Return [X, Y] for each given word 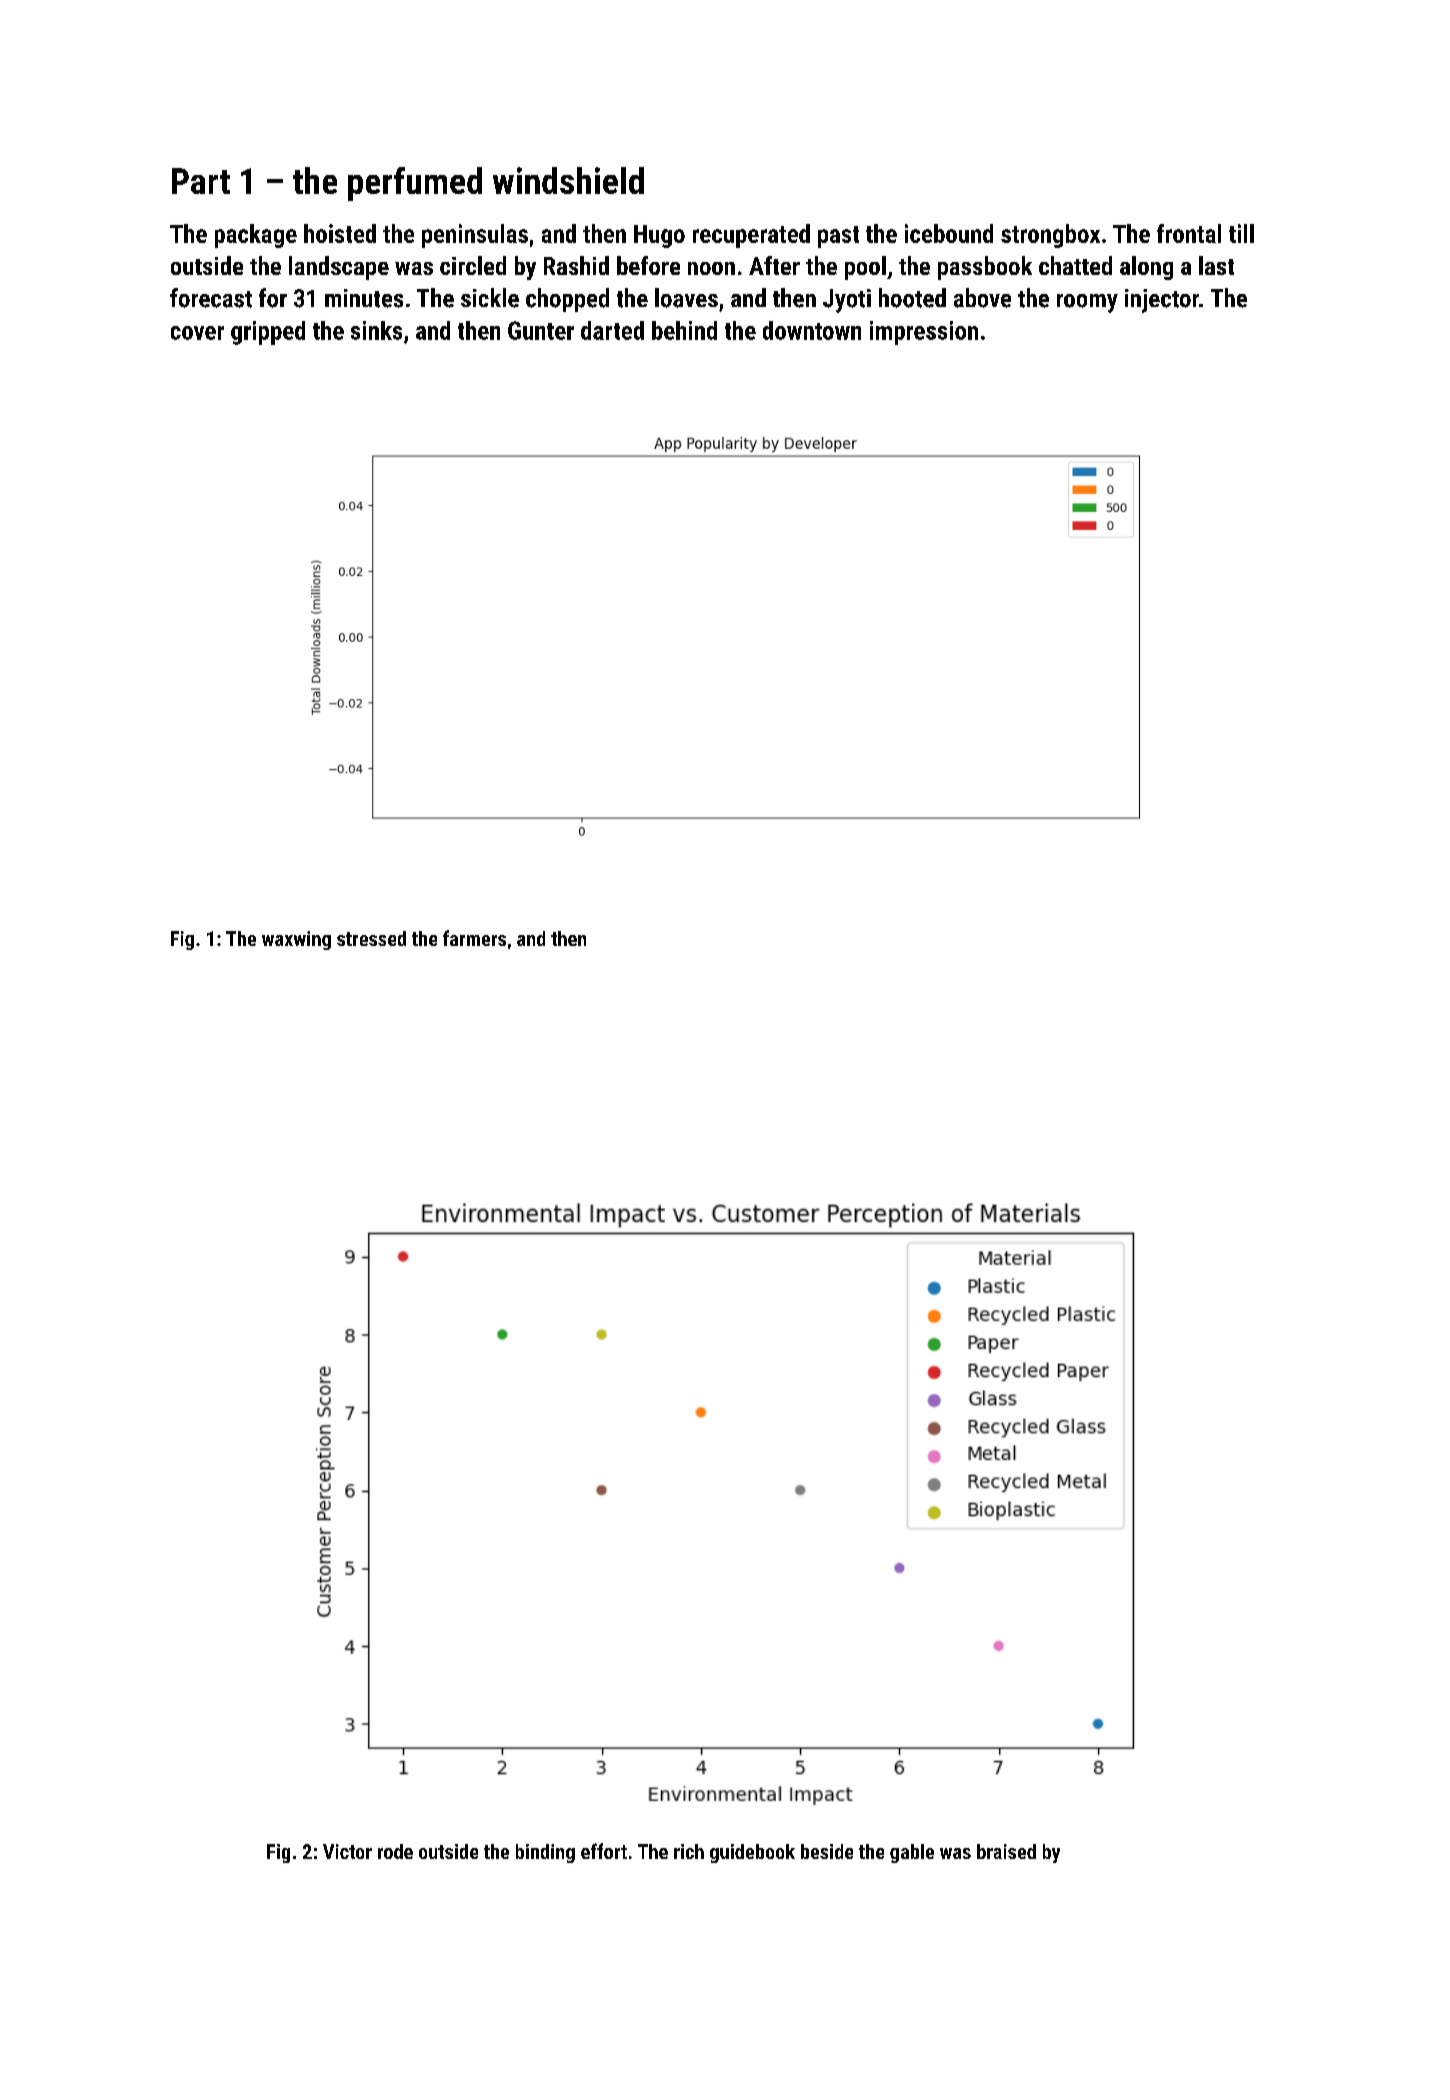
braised [1006, 1851]
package [256, 236]
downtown [812, 330]
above [982, 298]
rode [395, 1851]
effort [604, 1851]
